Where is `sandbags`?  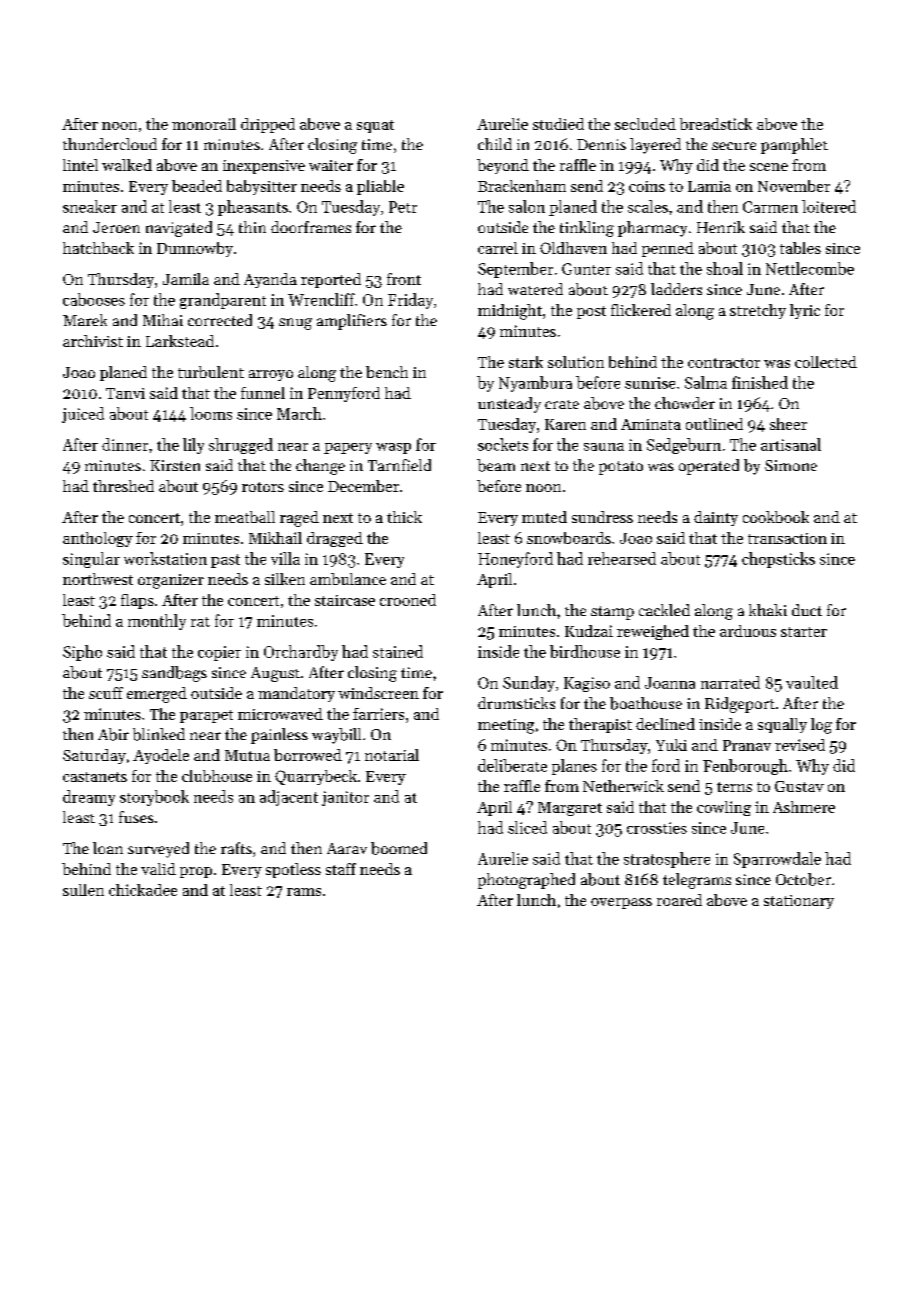 sandbags is located at coordinates (174, 674).
